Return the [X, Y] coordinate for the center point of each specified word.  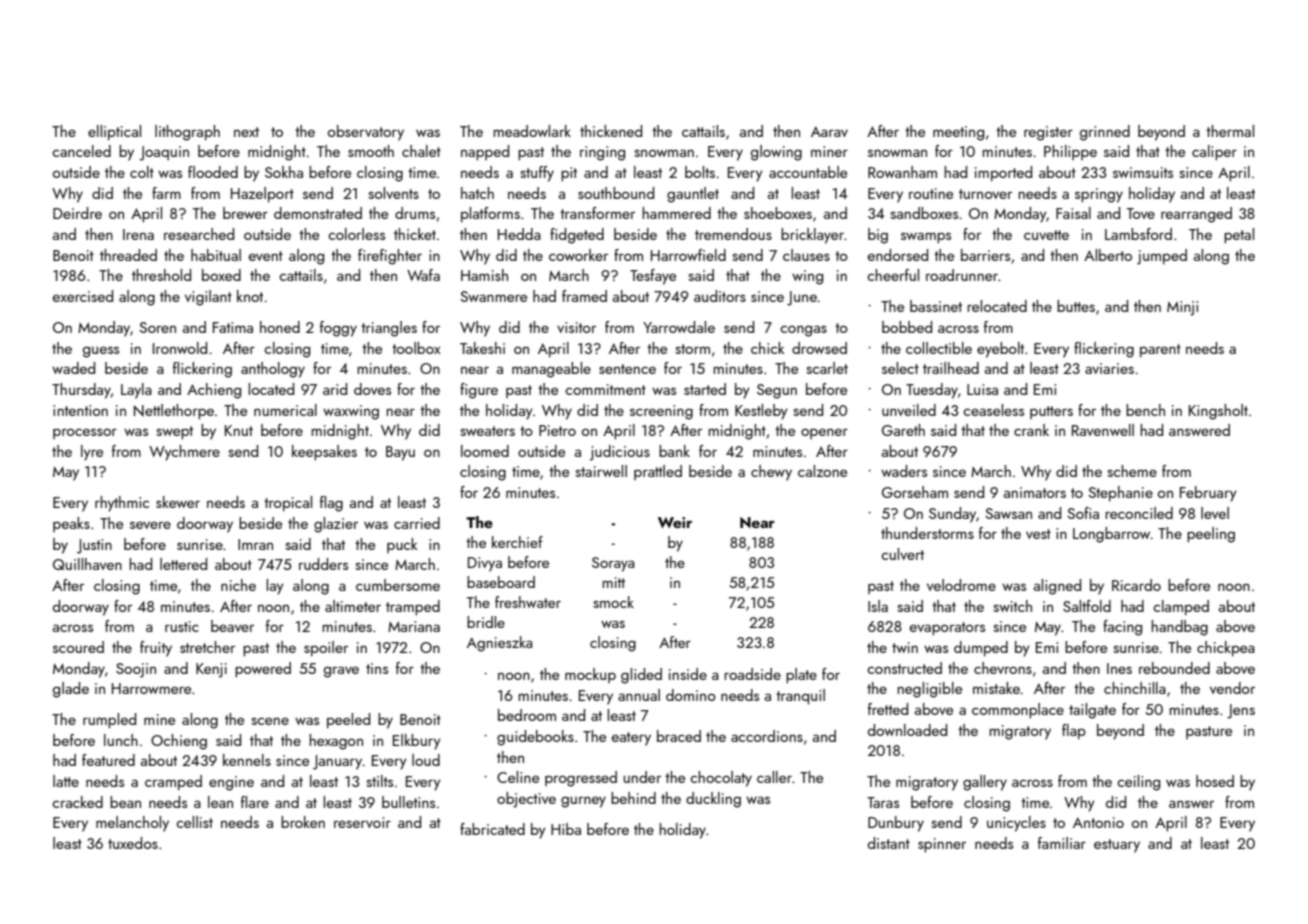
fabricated [492, 829]
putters [1051, 412]
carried [417, 523]
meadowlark [532, 131]
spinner [942, 845]
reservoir [362, 822]
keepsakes [324, 452]
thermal [1230, 131]
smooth [371, 151]
